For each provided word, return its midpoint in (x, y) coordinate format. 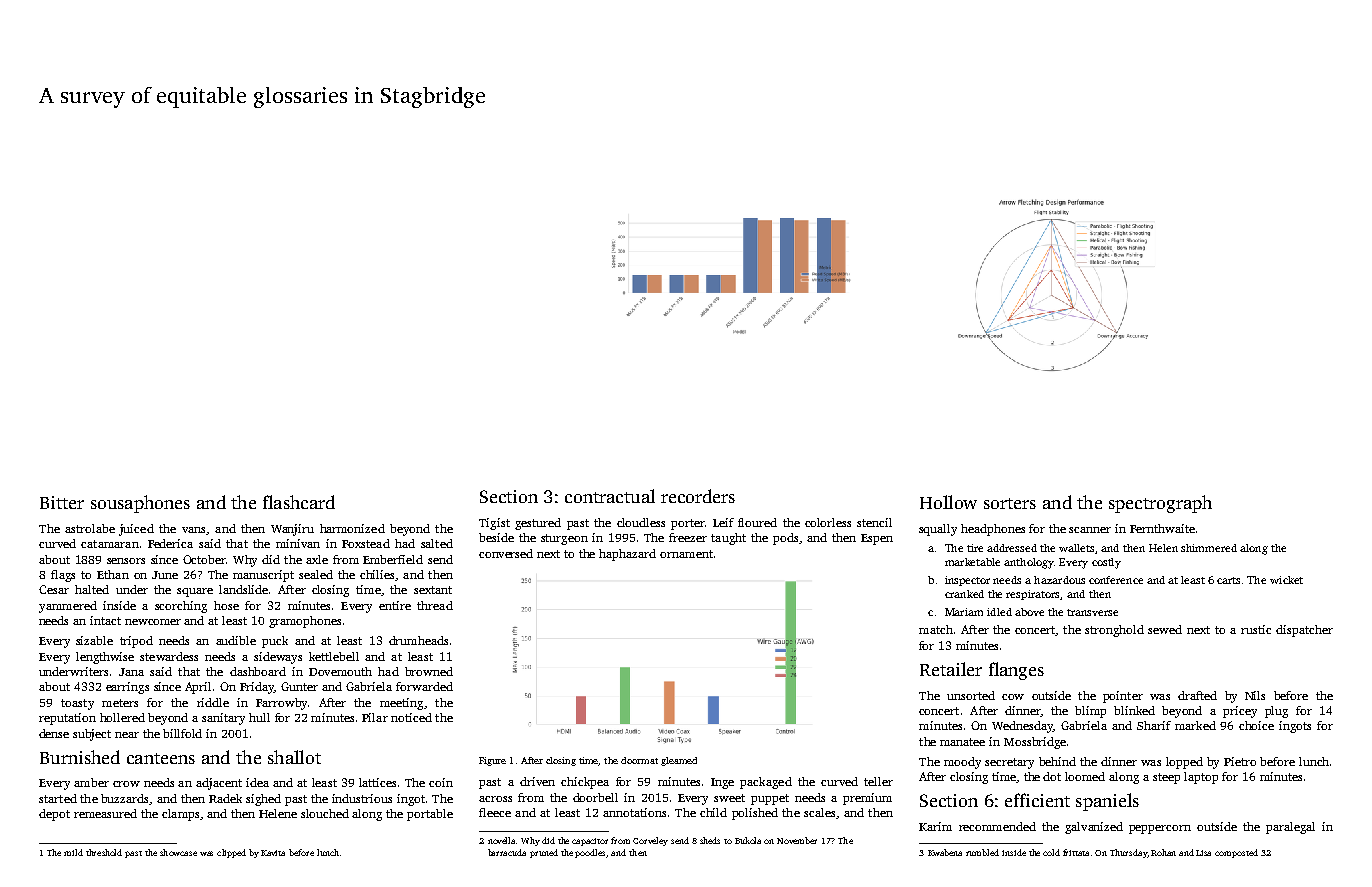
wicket (1286, 580)
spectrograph (1160, 504)
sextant (433, 590)
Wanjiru (292, 530)
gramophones (305, 622)
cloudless (641, 522)
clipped (231, 853)
